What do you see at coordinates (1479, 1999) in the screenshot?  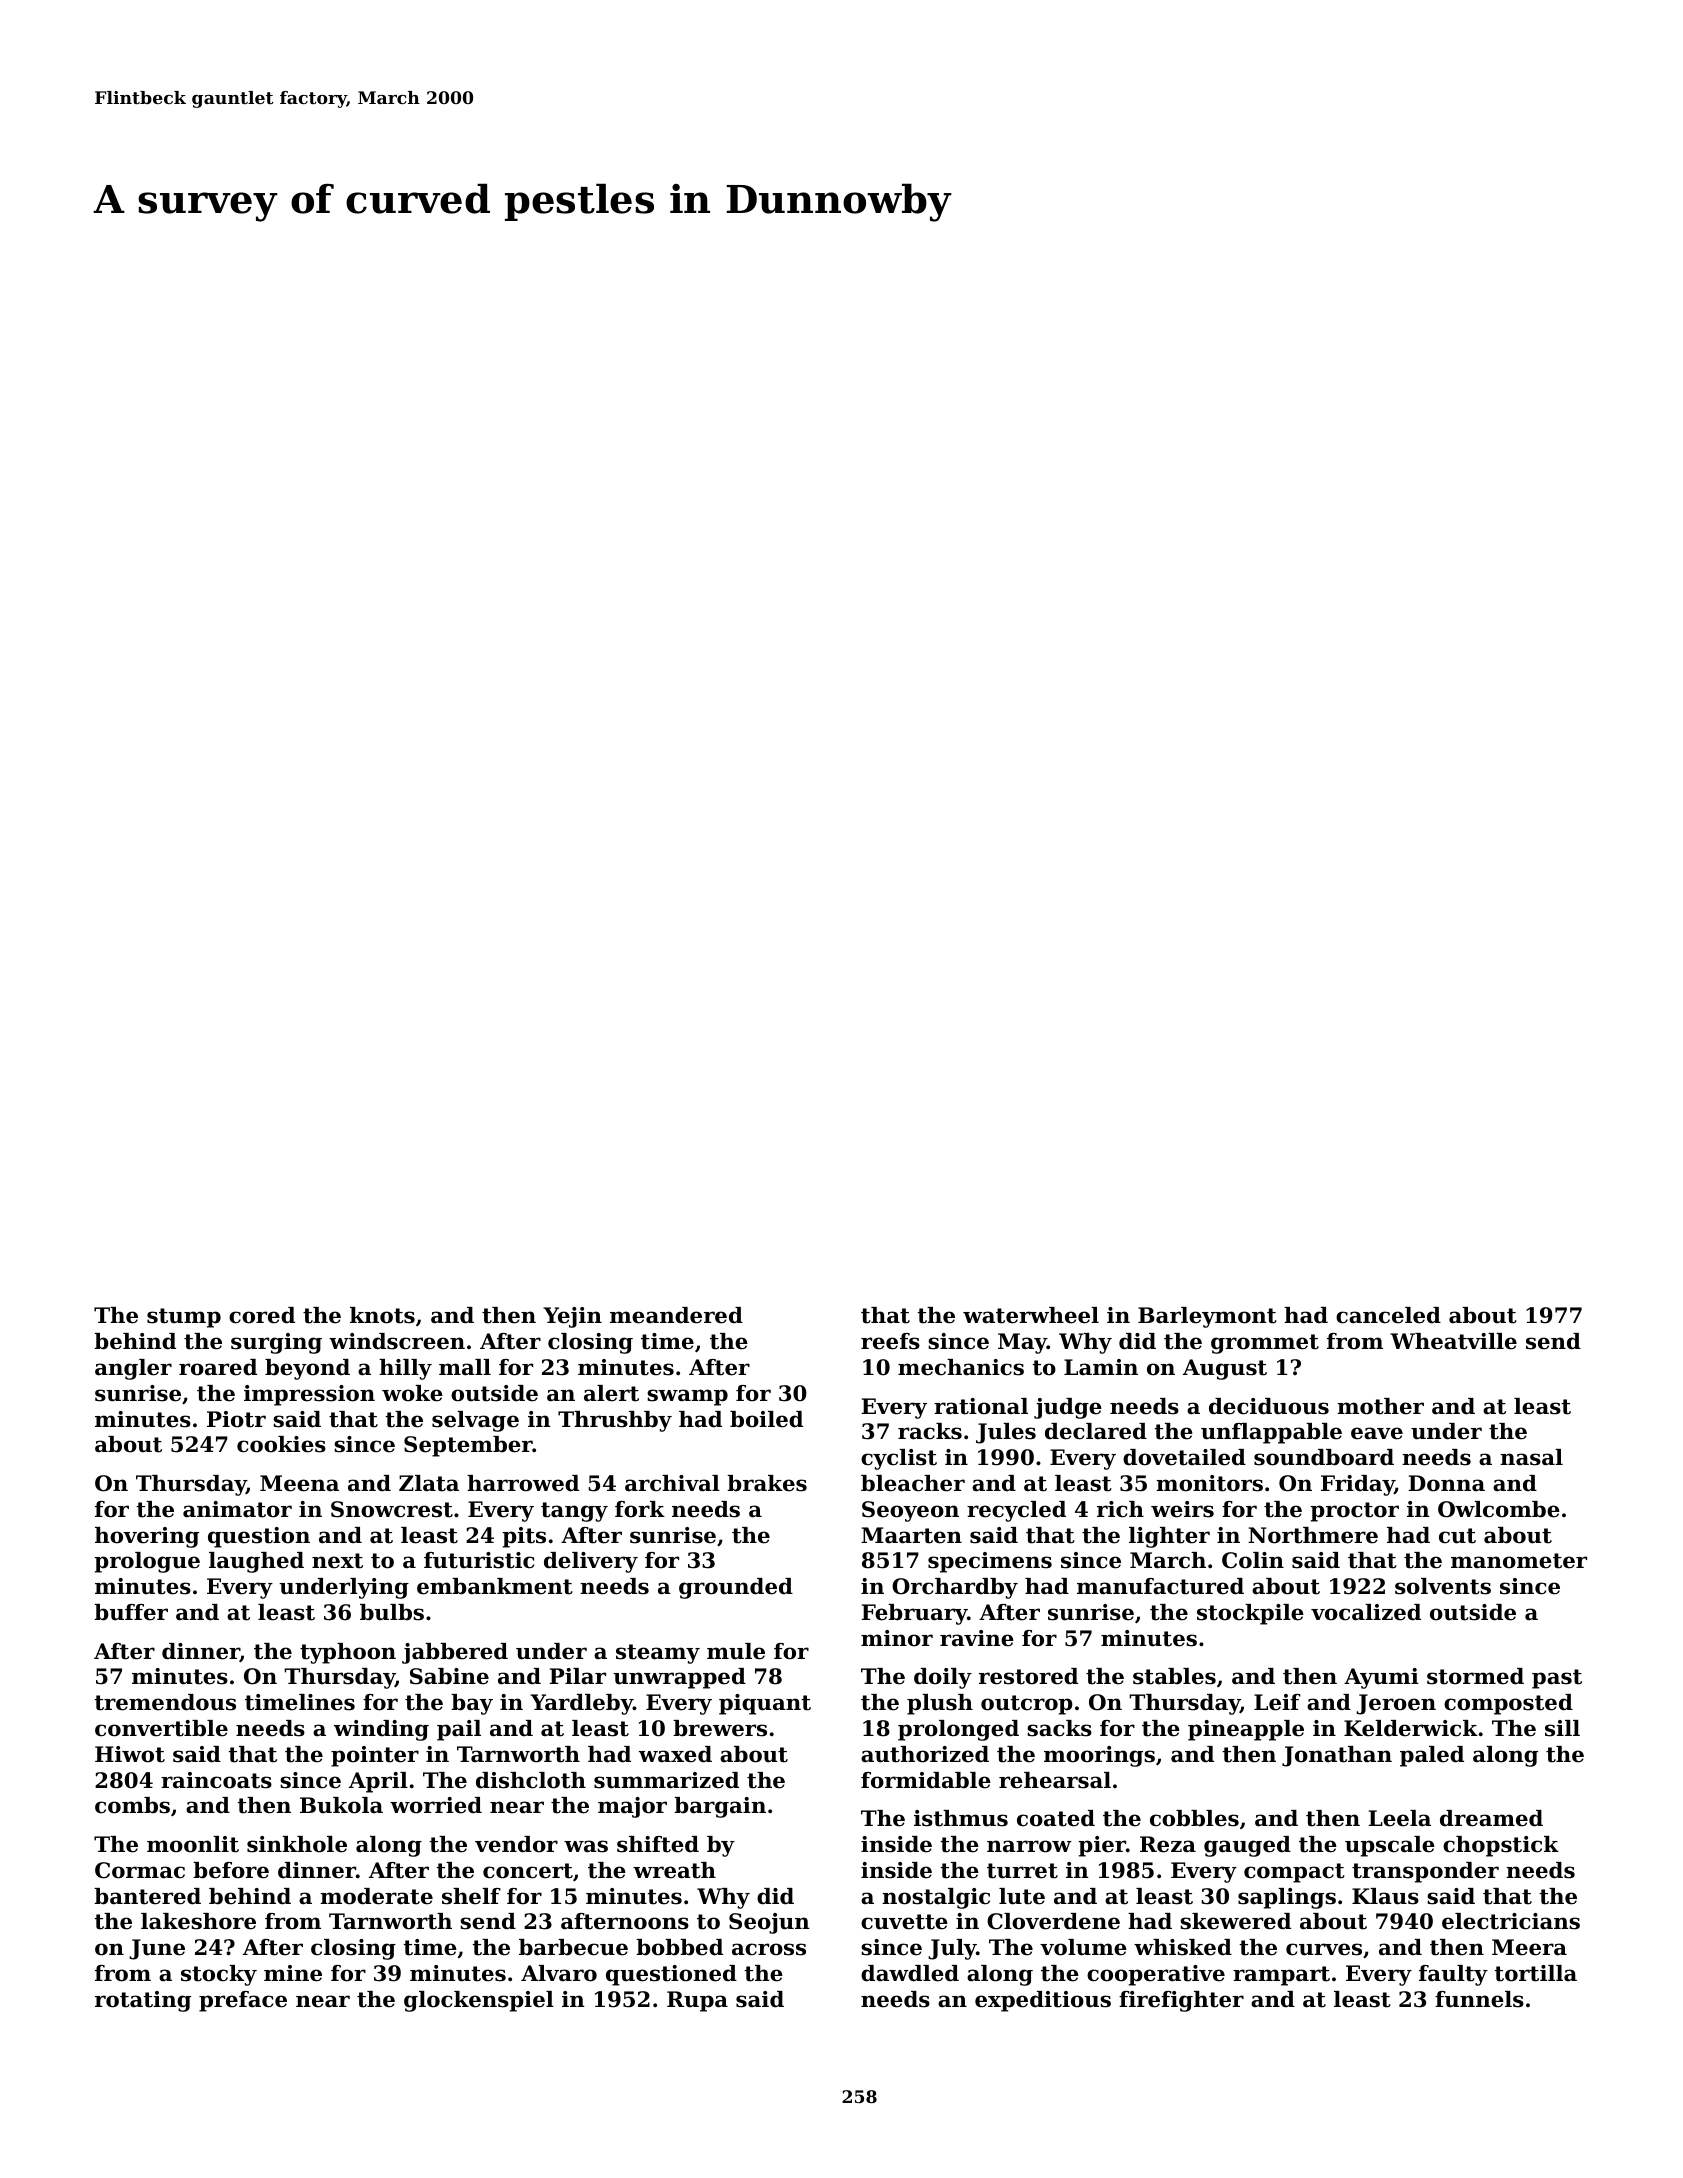 I see `funnels` at bounding box center [1479, 1999].
